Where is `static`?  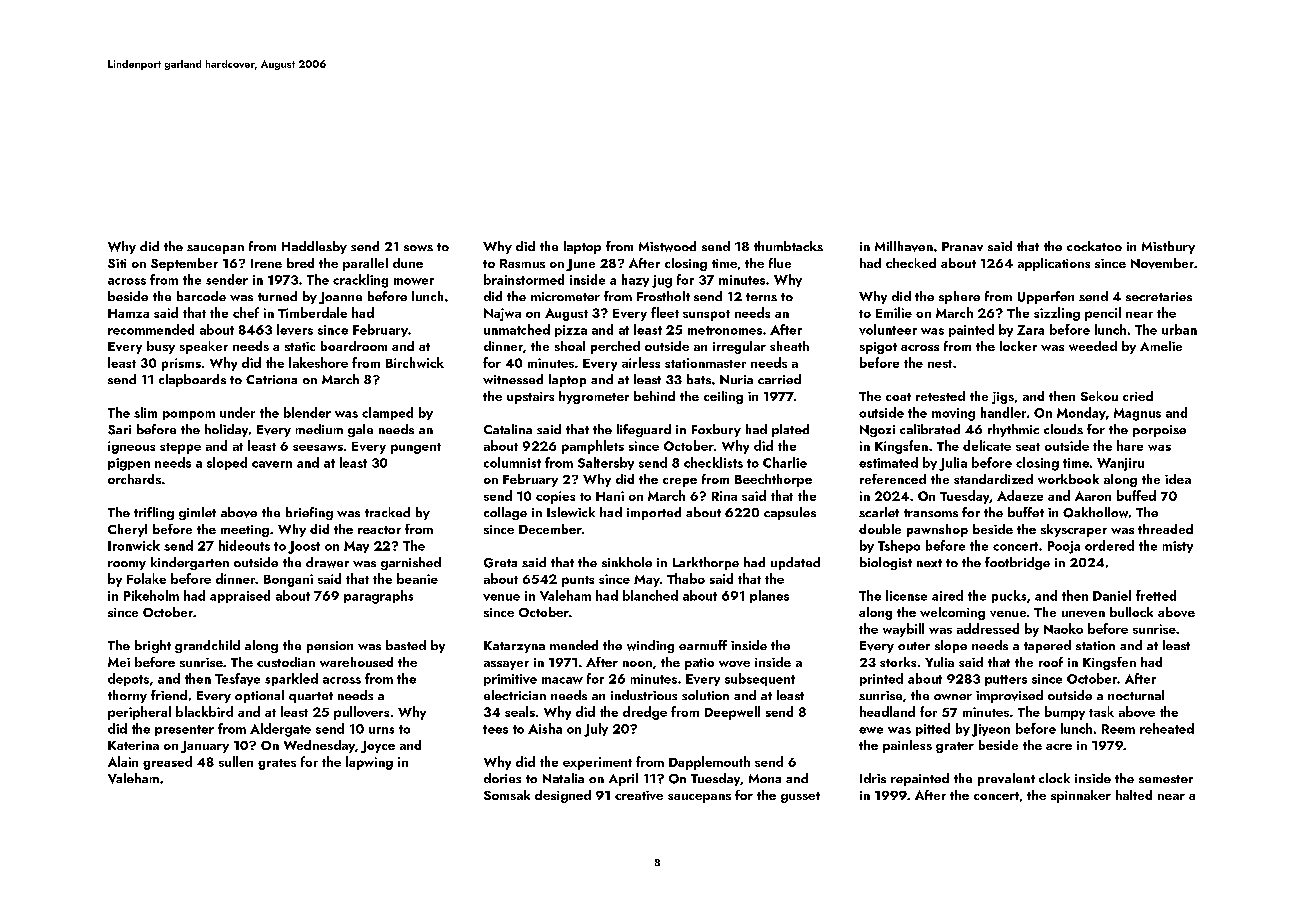
static is located at coordinates (300, 346).
